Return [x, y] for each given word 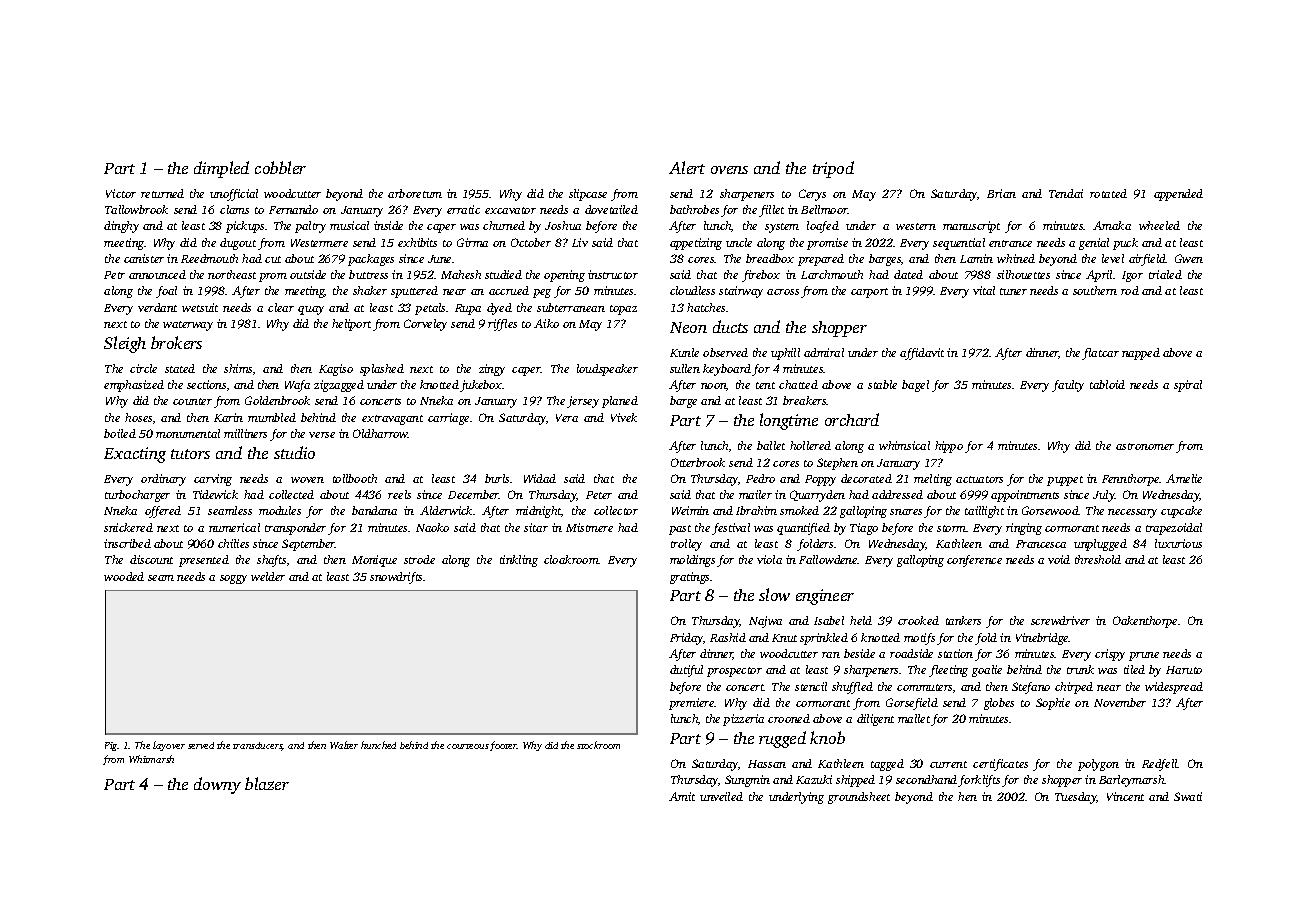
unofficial [234, 195]
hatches [706, 307]
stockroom [598, 745]
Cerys [812, 195]
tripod [833, 169]
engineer [825, 597]
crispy [1110, 655]
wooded [124, 576]
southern [1095, 290]
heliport [351, 325]
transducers [258, 746]
